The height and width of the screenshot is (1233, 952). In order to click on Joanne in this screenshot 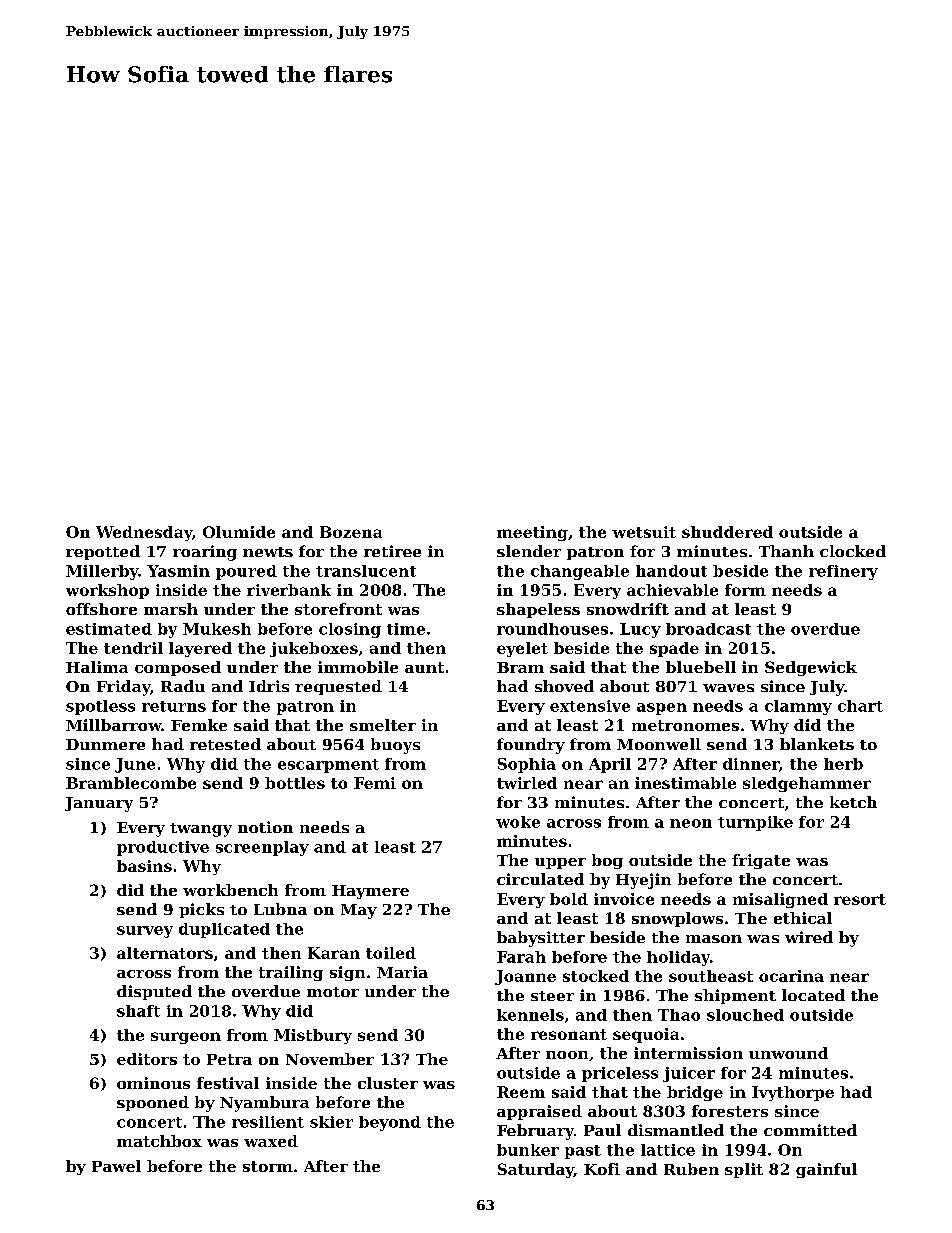, I will do `click(525, 977)`.
